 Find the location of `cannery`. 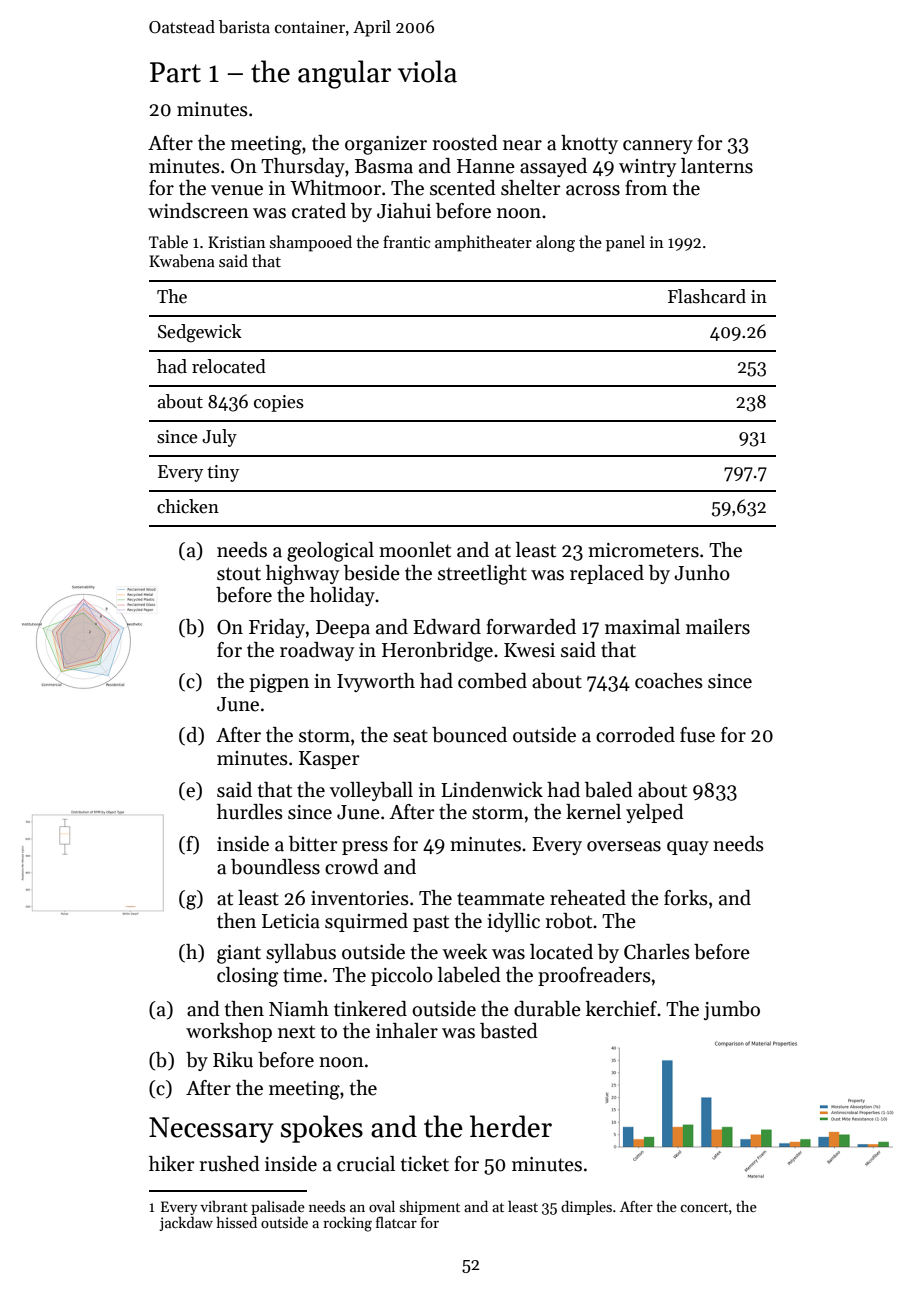

cannery is located at coordinates (658, 147).
